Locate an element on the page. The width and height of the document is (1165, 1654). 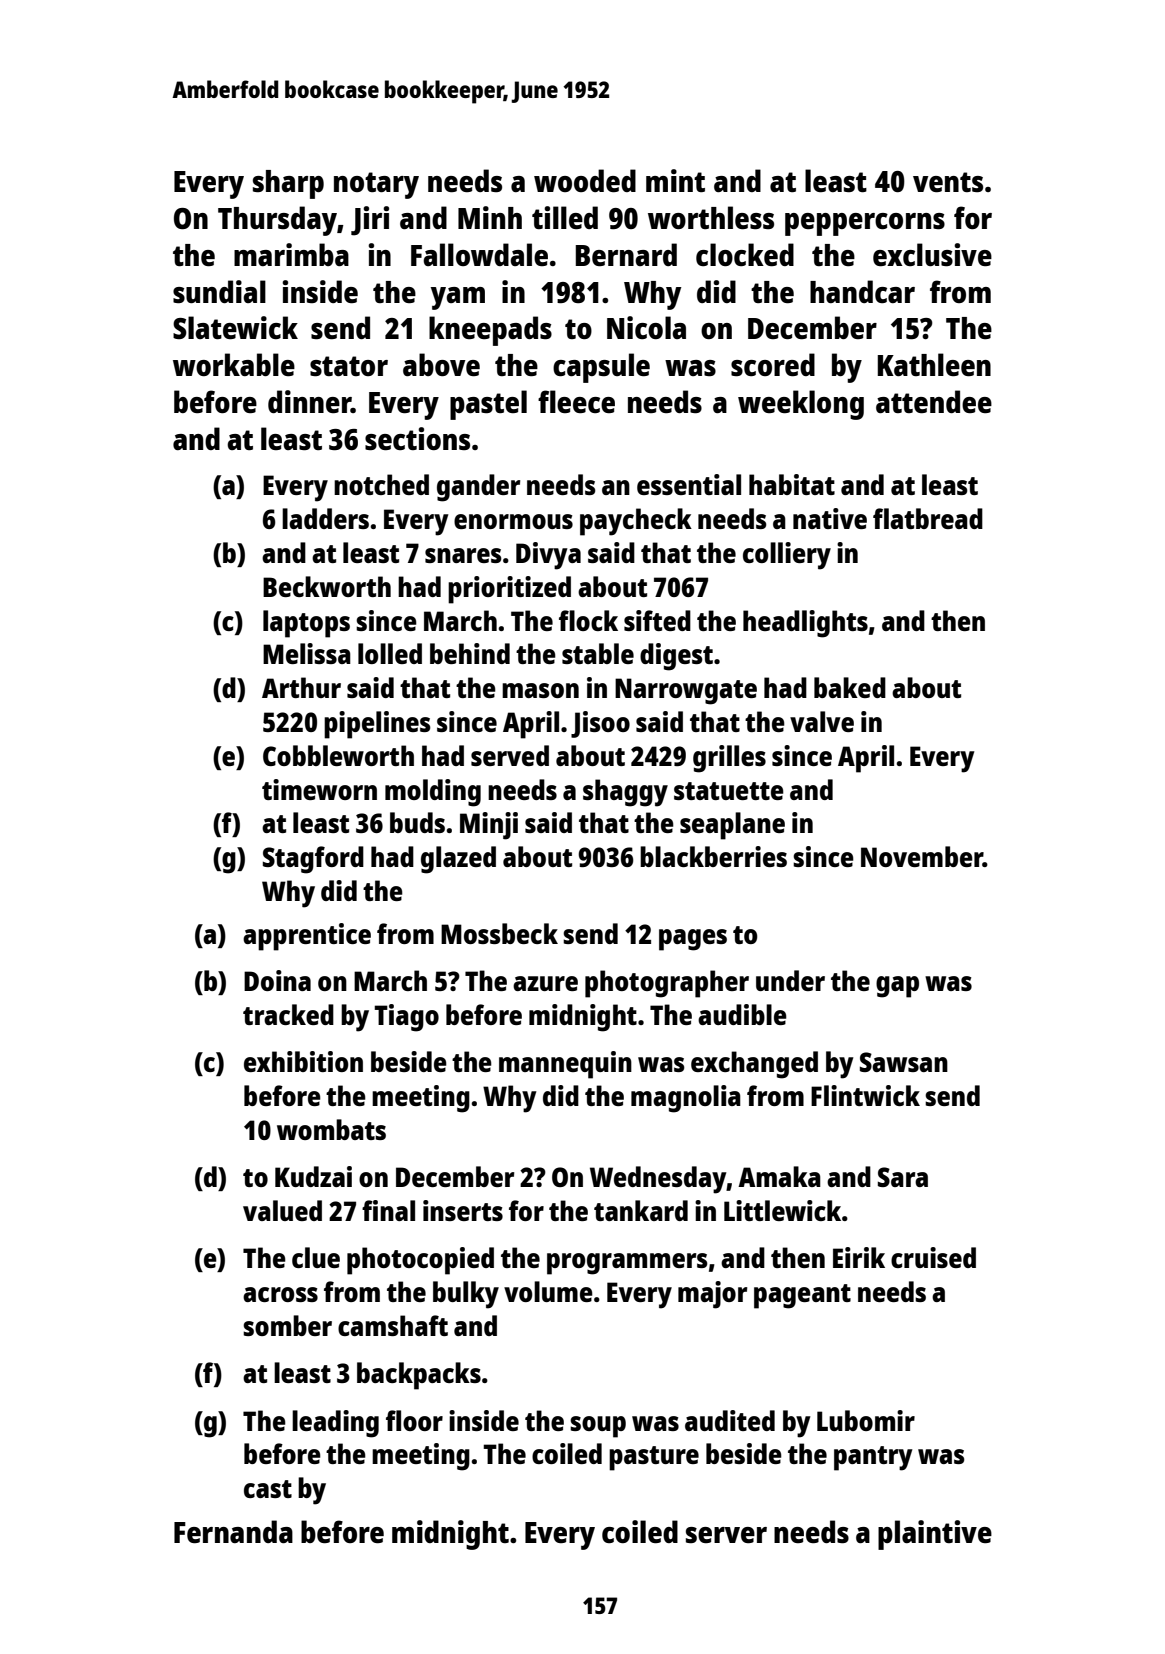
cast is located at coordinates (268, 1489).
